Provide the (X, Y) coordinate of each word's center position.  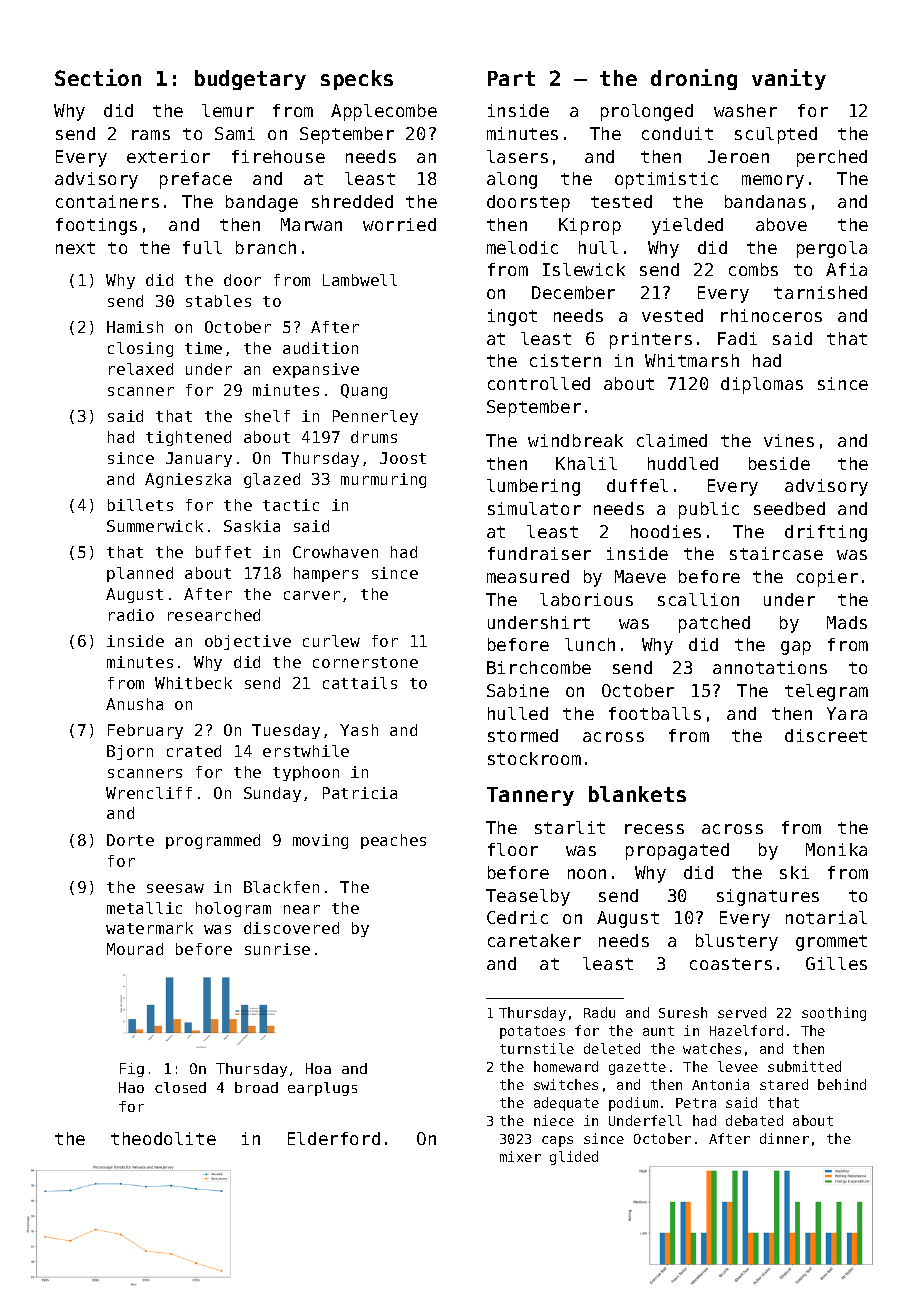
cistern (565, 360)
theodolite (163, 1138)
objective (248, 642)
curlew (331, 641)
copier (827, 578)
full (202, 247)
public (709, 510)
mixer (520, 1156)
